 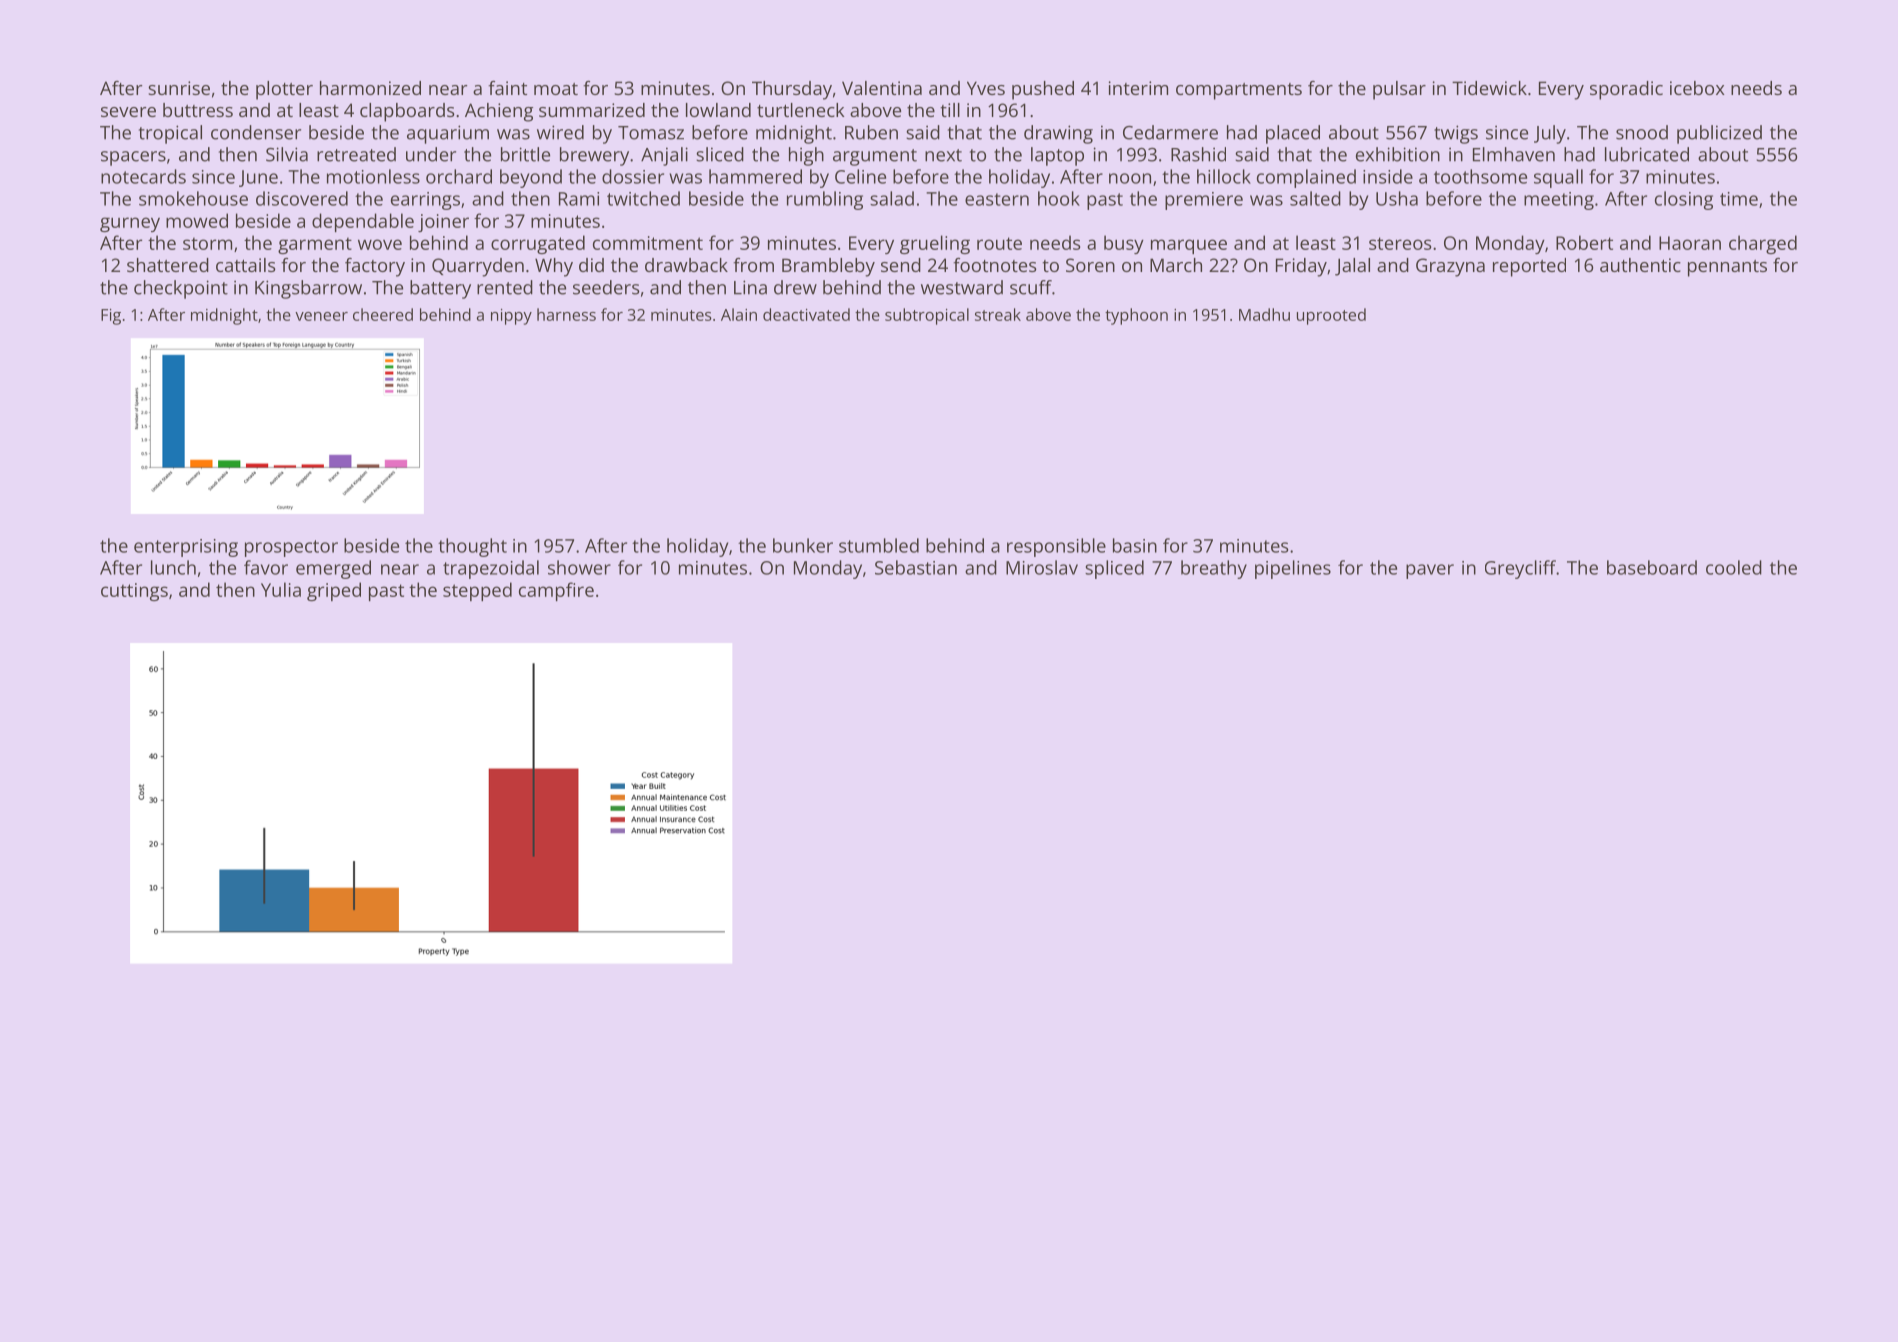 I want to click on thought, so click(x=472, y=547).
